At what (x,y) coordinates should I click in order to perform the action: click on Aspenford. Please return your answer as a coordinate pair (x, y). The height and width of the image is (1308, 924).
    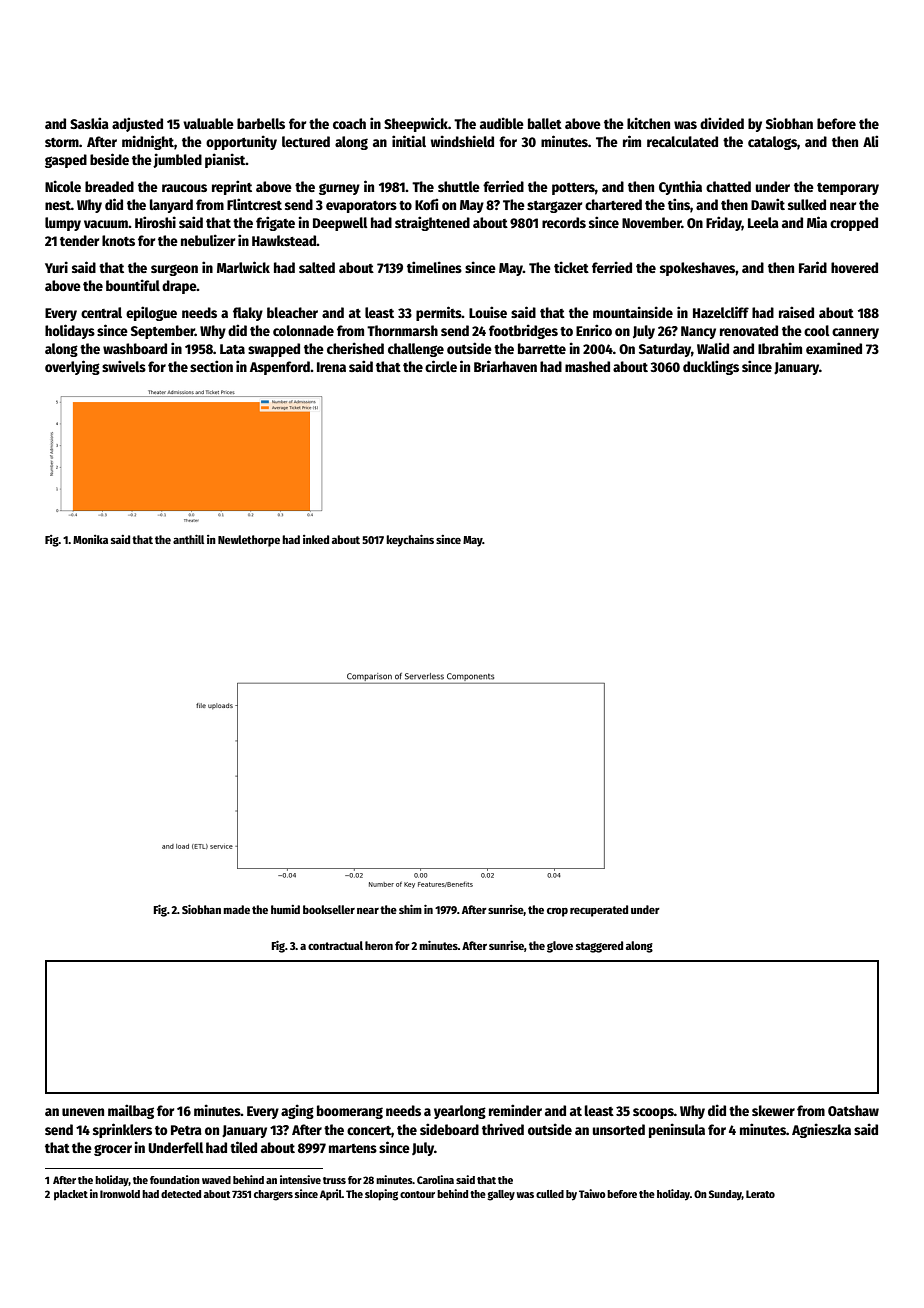
    Looking at the image, I should click on (280, 368).
